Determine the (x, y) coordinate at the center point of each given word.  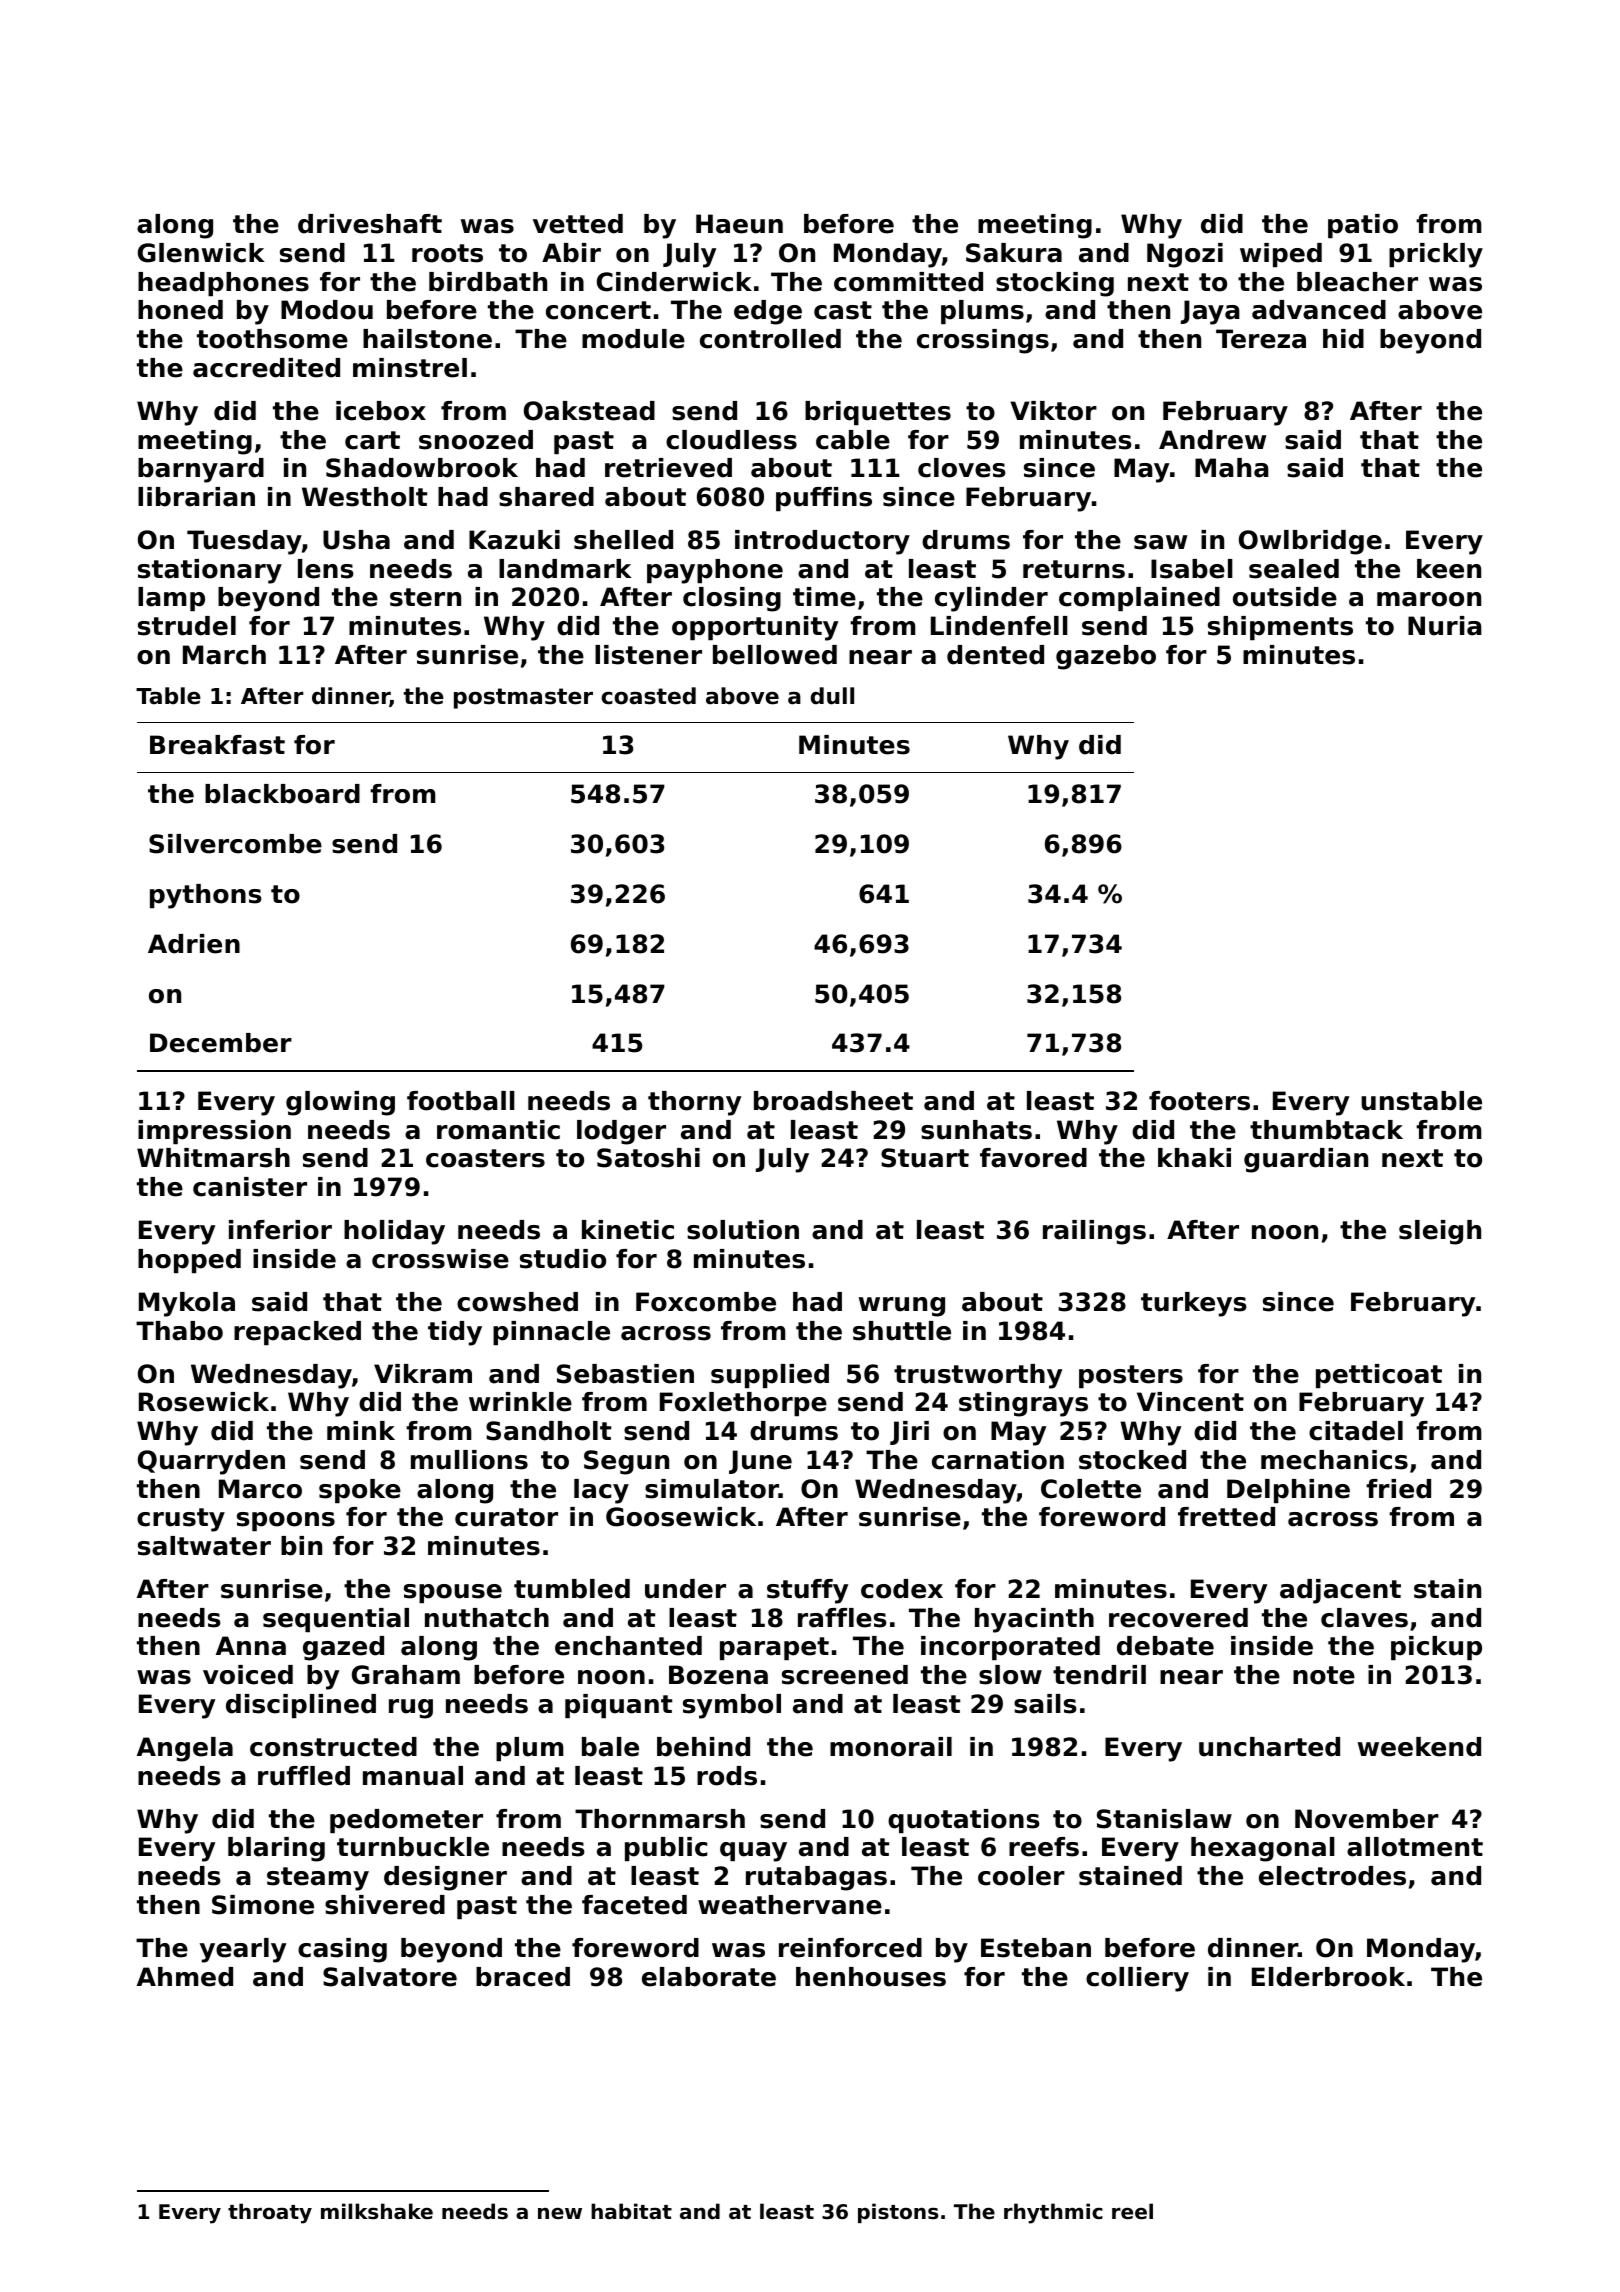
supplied (770, 1376)
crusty (181, 1520)
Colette (1091, 1489)
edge (768, 312)
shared (546, 497)
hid (1343, 339)
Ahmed (185, 1977)
